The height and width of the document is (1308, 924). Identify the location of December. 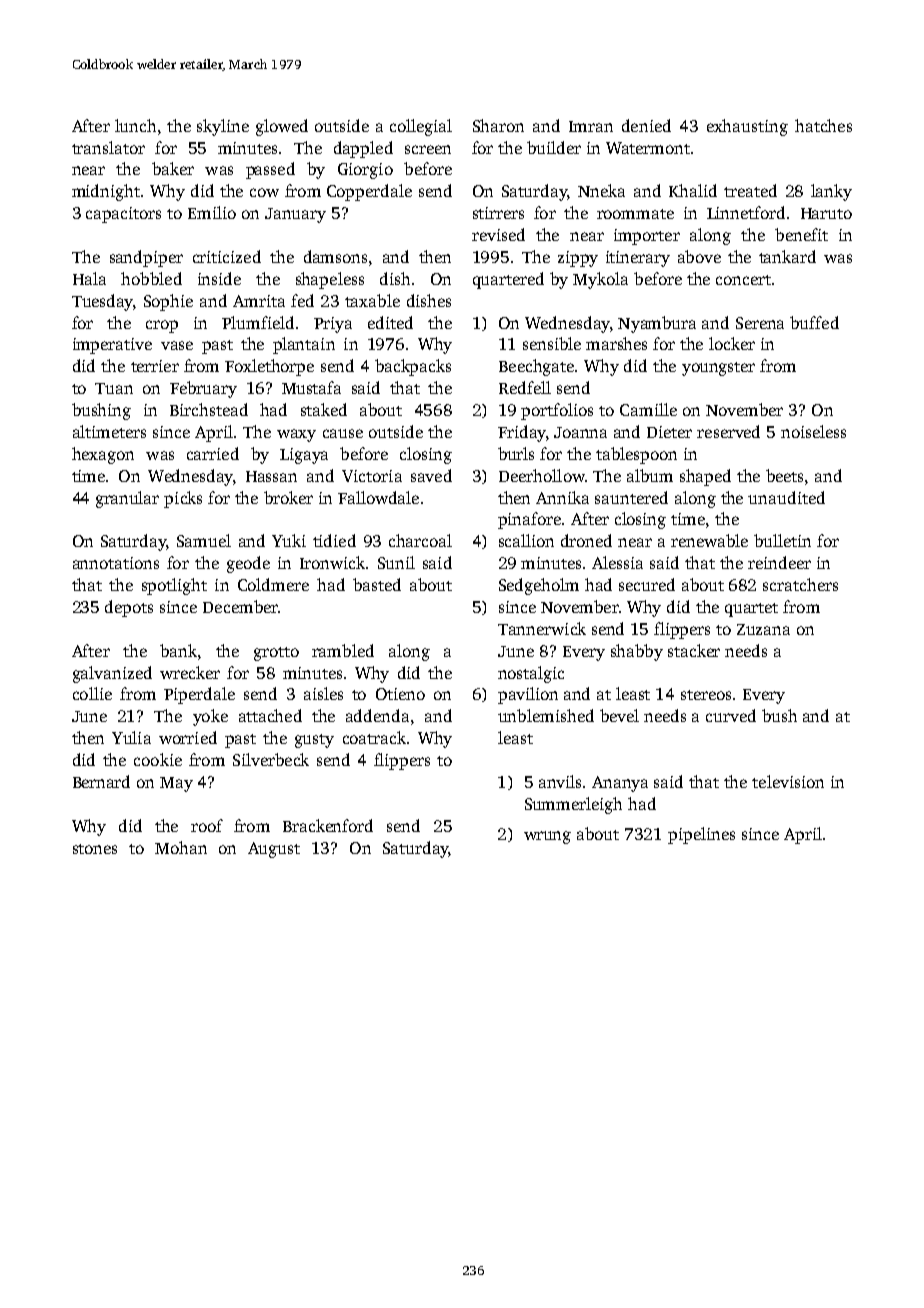
(240, 606).
